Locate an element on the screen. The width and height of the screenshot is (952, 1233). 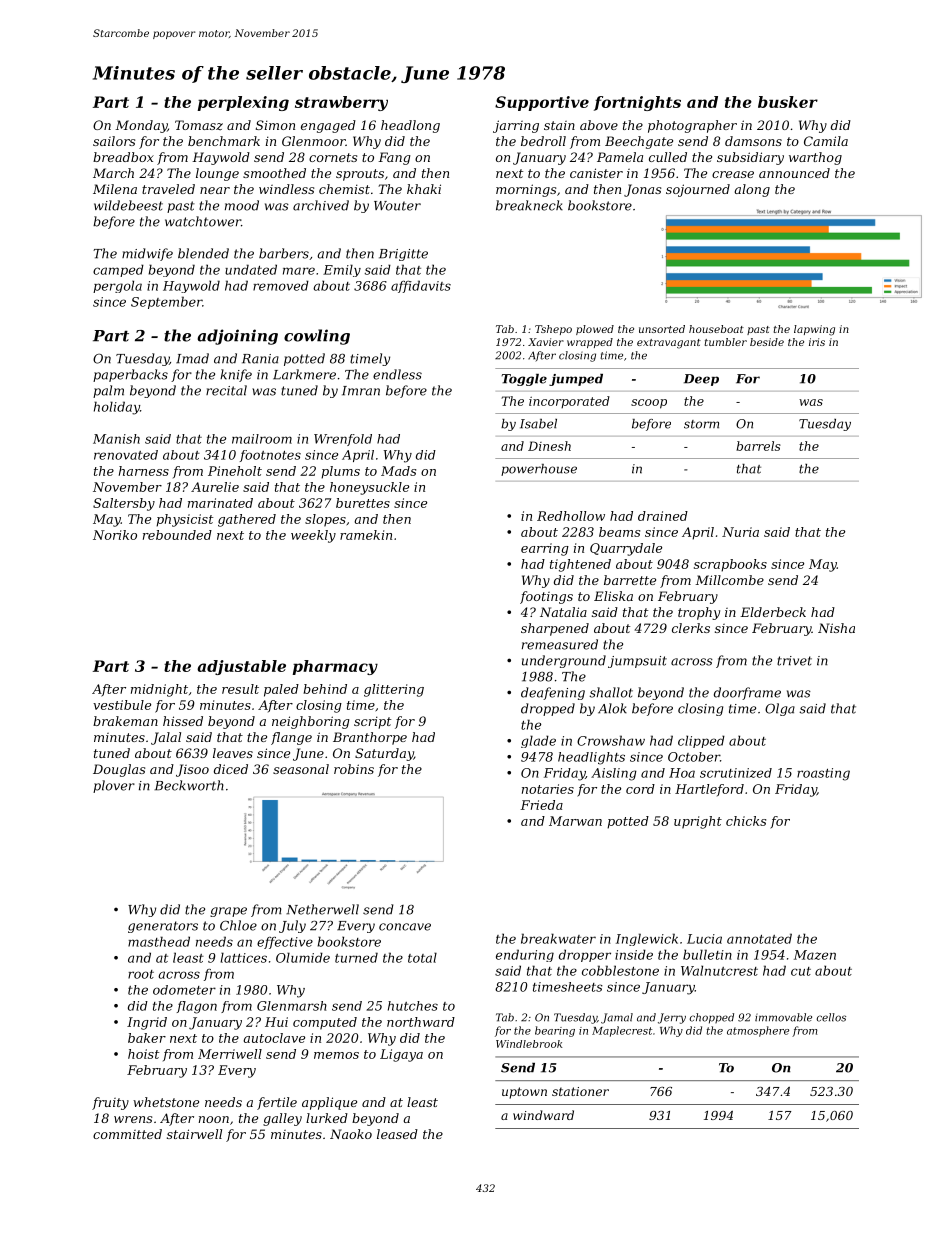
atmosphere is located at coordinates (758, 1031).
